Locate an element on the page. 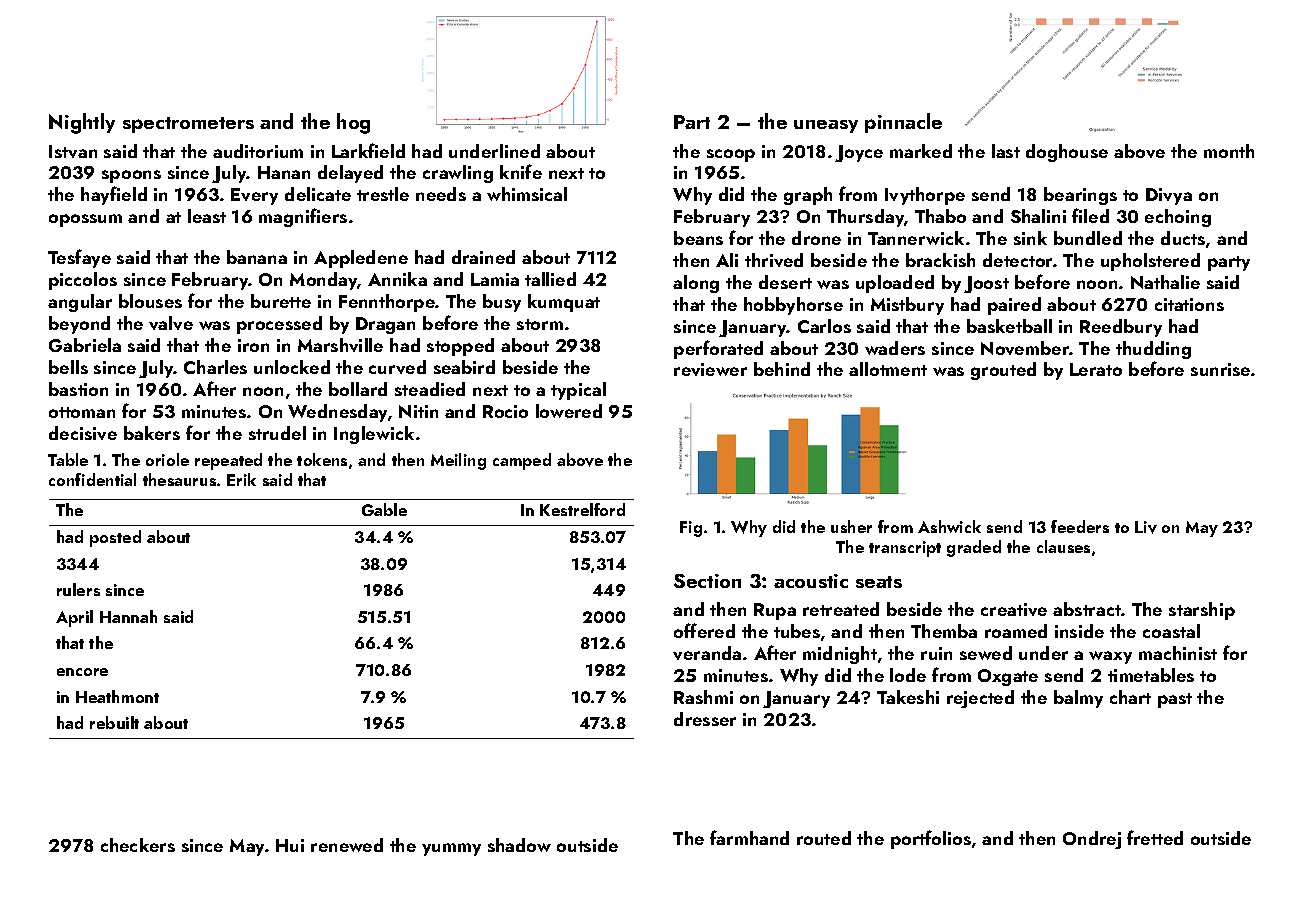  decisive is located at coordinates (83, 433).
